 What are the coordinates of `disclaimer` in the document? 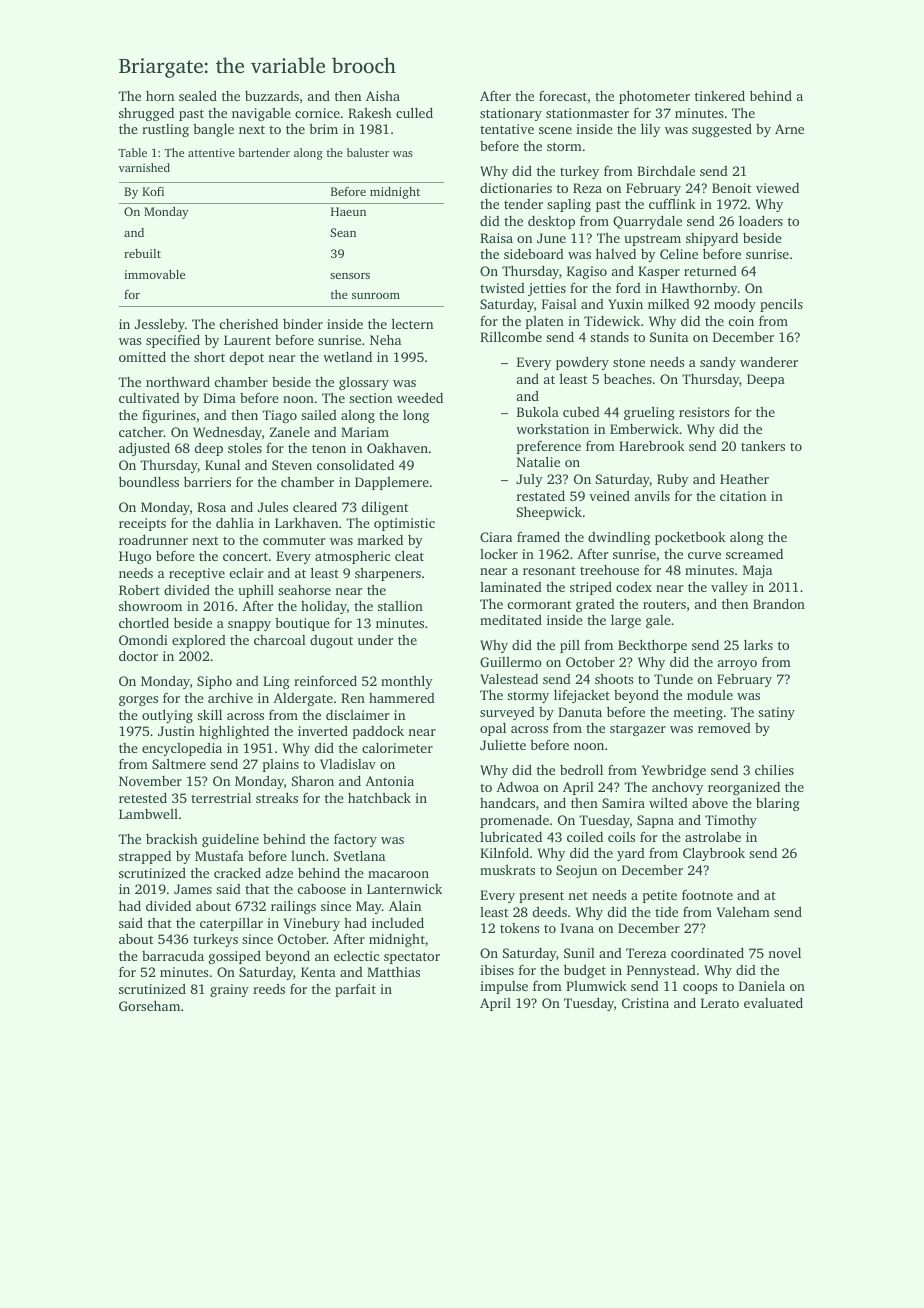 It's located at (357, 715).
